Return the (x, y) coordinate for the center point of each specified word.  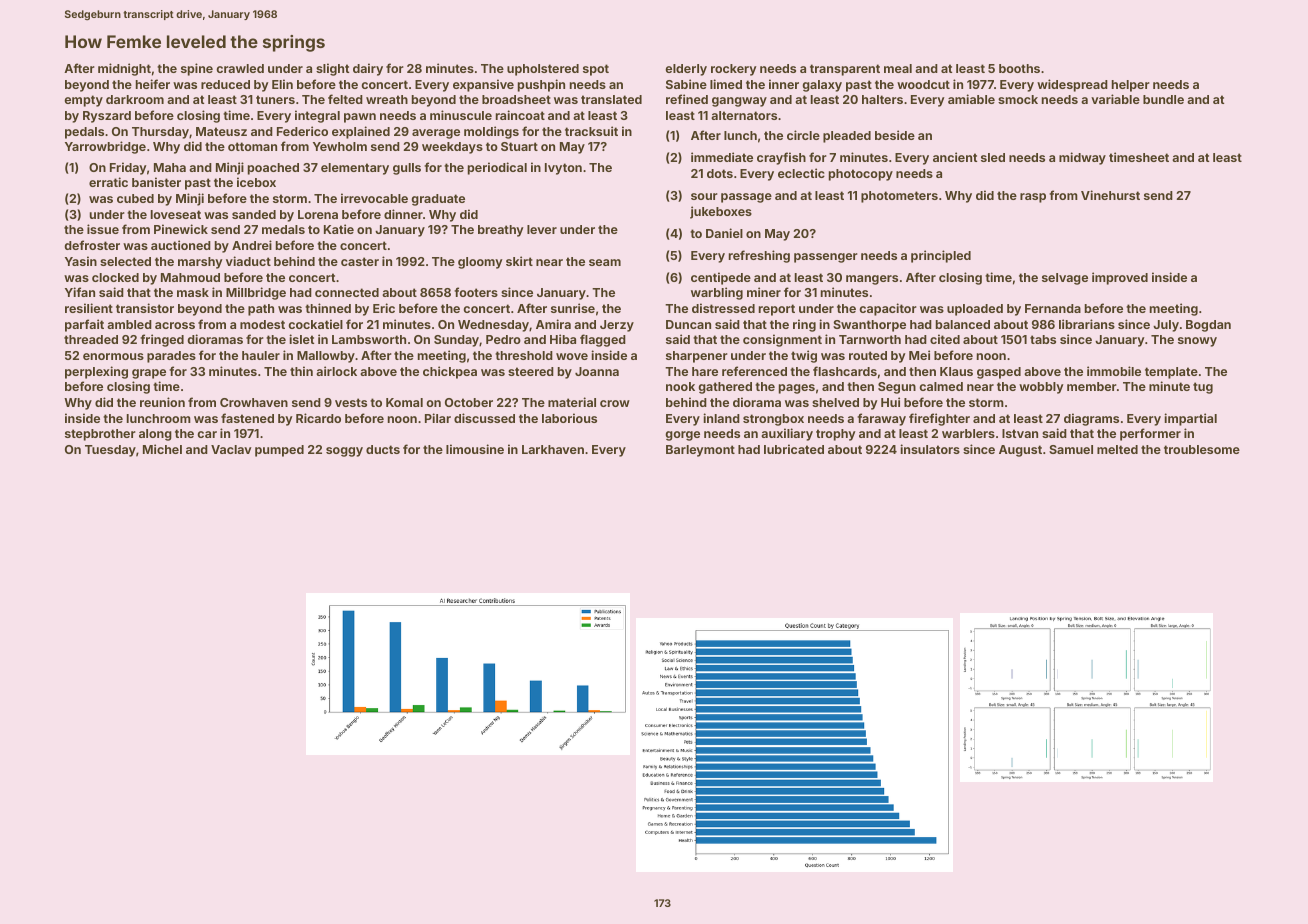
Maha (170, 167)
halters (882, 99)
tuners (275, 99)
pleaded (847, 137)
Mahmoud (190, 277)
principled (941, 256)
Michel (162, 449)
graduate (438, 200)
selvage (1065, 279)
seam (605, 262)
